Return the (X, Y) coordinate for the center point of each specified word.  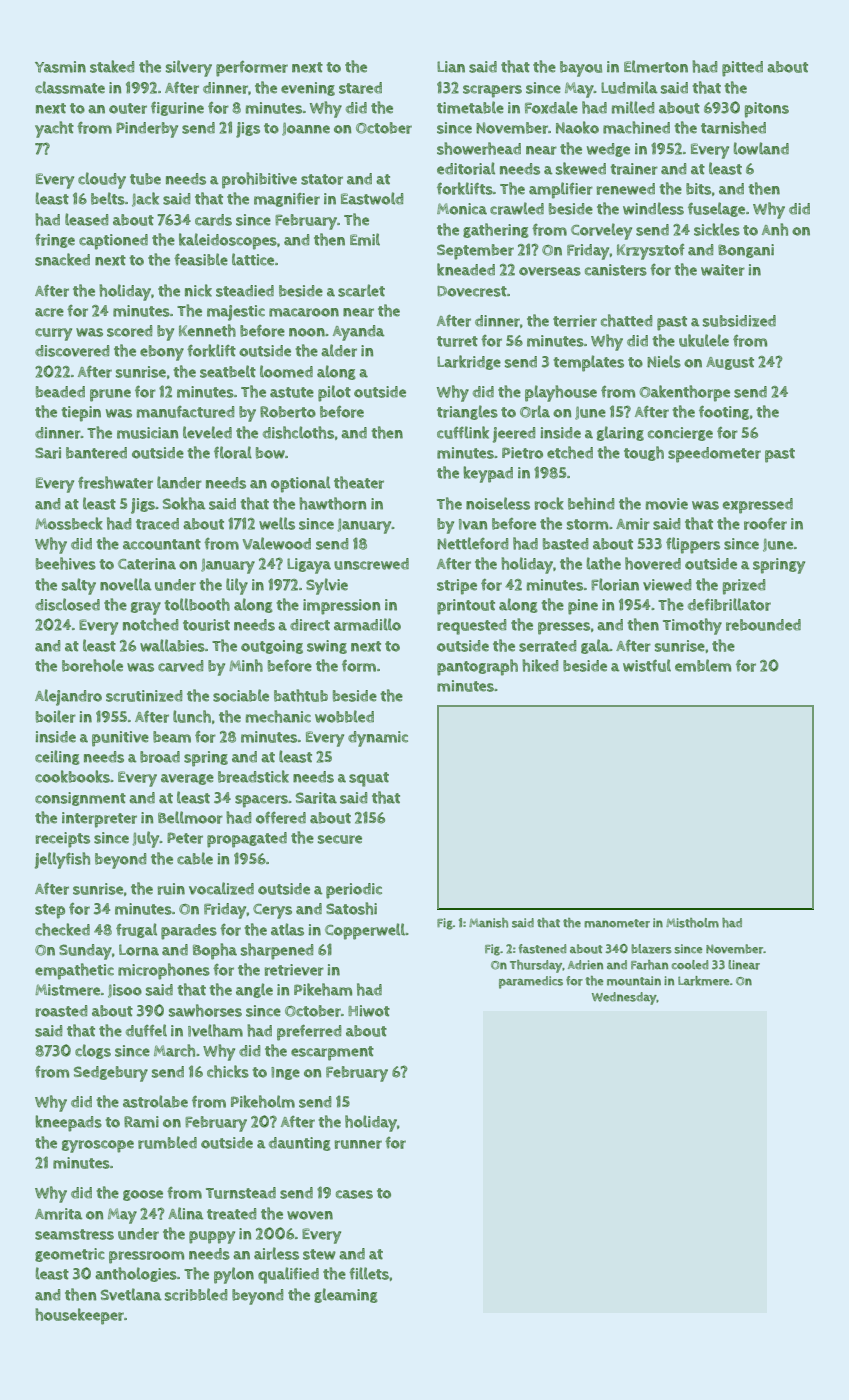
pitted (742, 69)
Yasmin (60, 67)
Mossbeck (69, 523)
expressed (758, 506)
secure (340, 839)
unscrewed (371, 564)
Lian (451, 67)
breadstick (253, 776)
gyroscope (98, 1146)
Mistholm (692, 923)
